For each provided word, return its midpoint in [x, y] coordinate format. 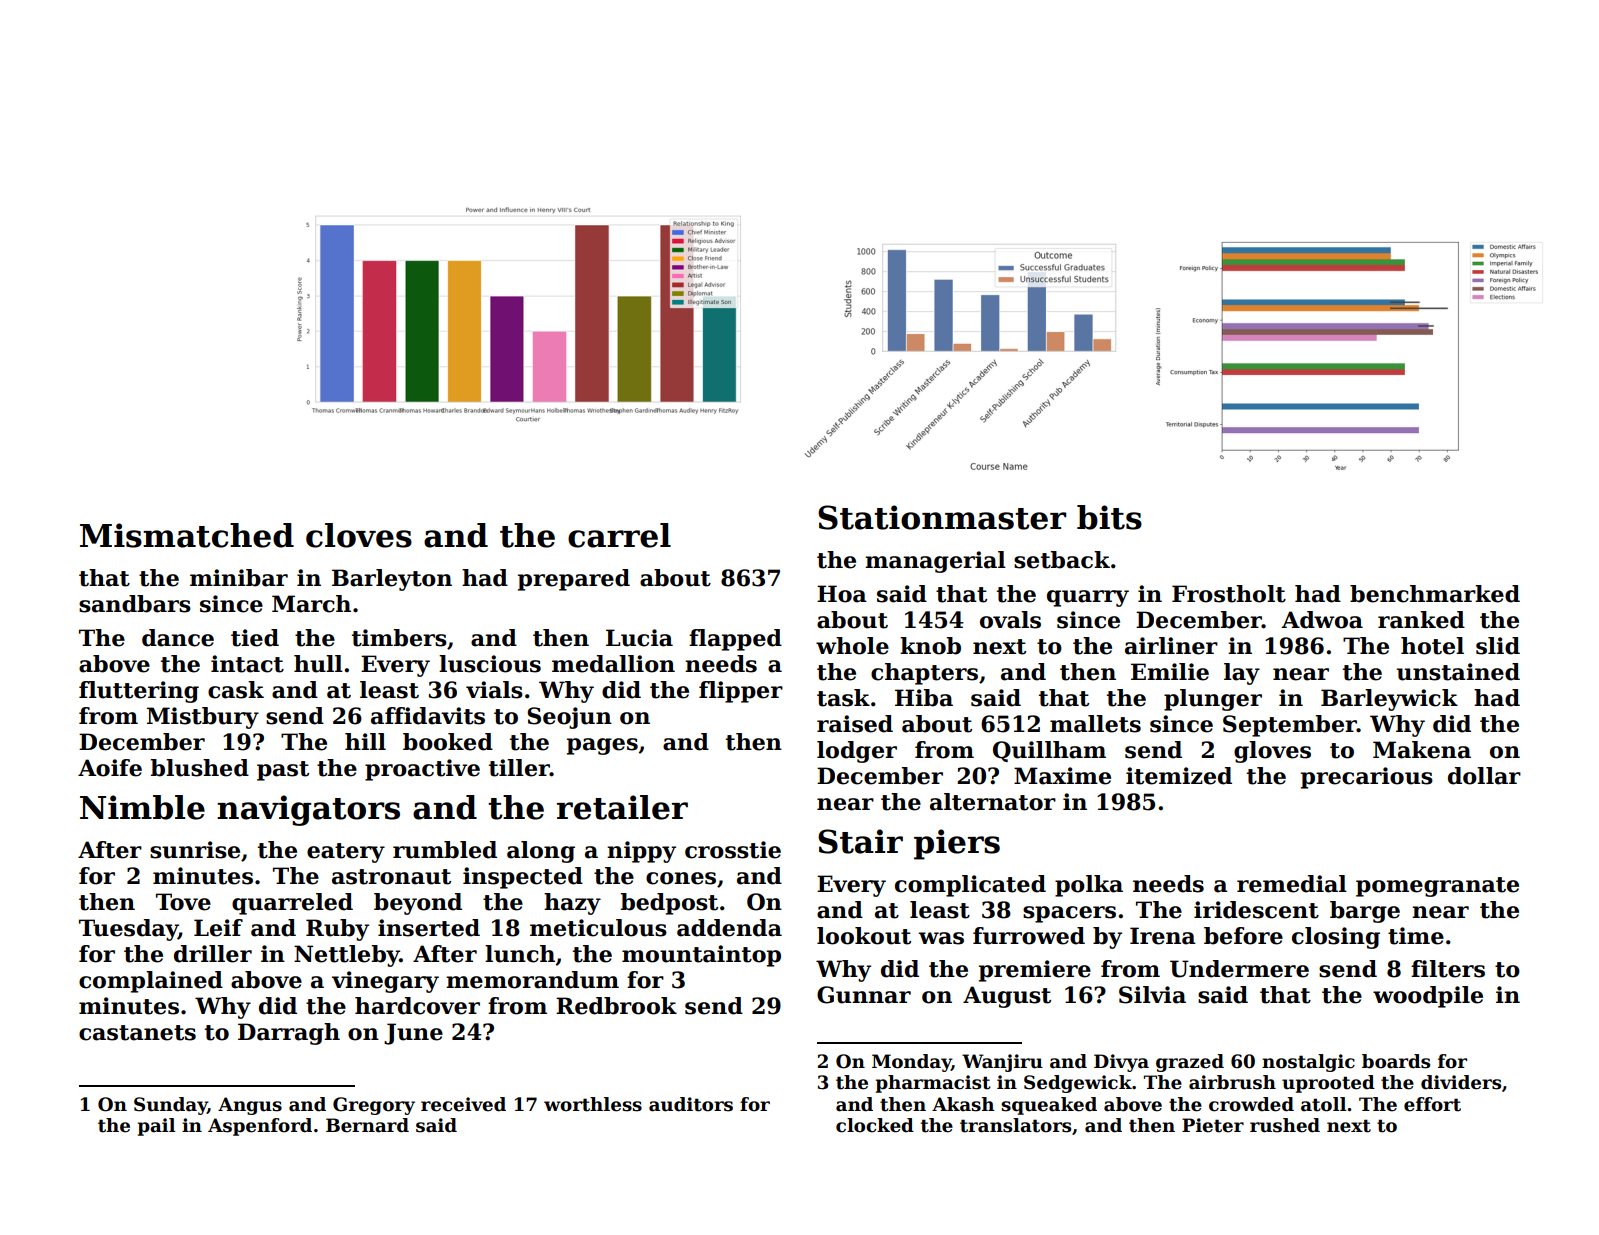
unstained [1458, 672]
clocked [875, 1125]
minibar [239, 578]
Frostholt [1229, 594]
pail [156, 1127]
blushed [200, 768]
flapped [735, 640]
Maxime [1062, 776]
